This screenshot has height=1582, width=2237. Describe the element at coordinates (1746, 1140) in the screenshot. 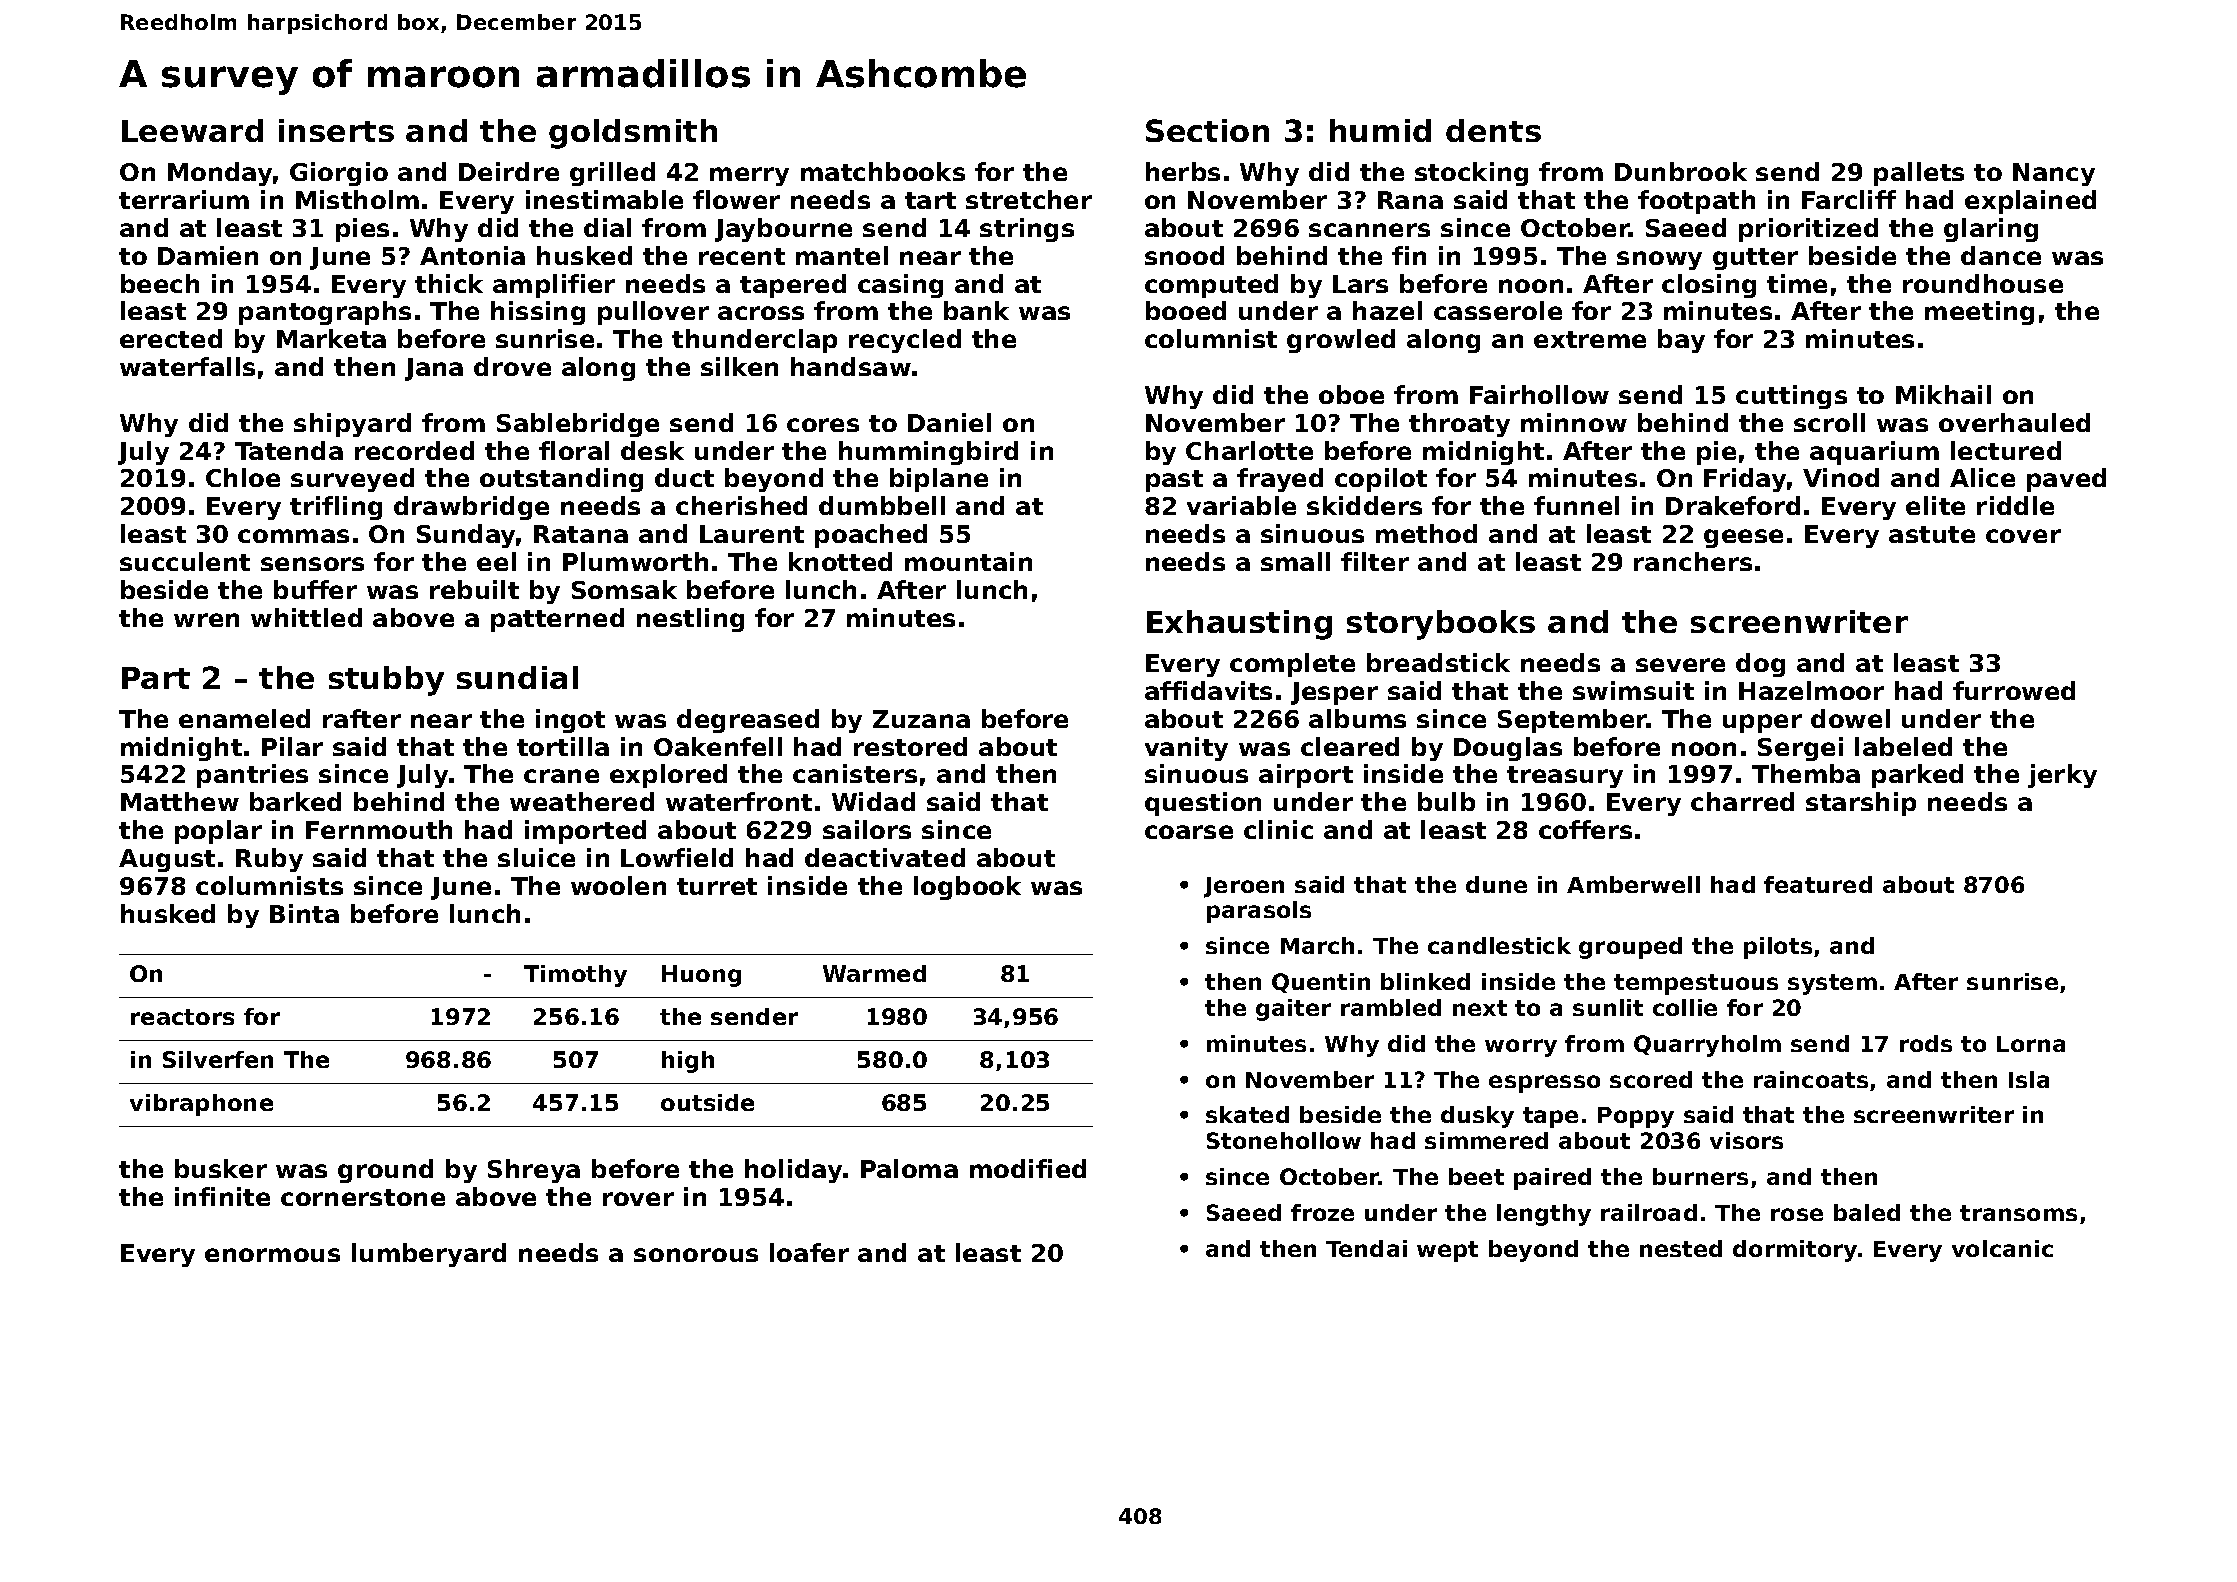

I see `visors` at that location.
